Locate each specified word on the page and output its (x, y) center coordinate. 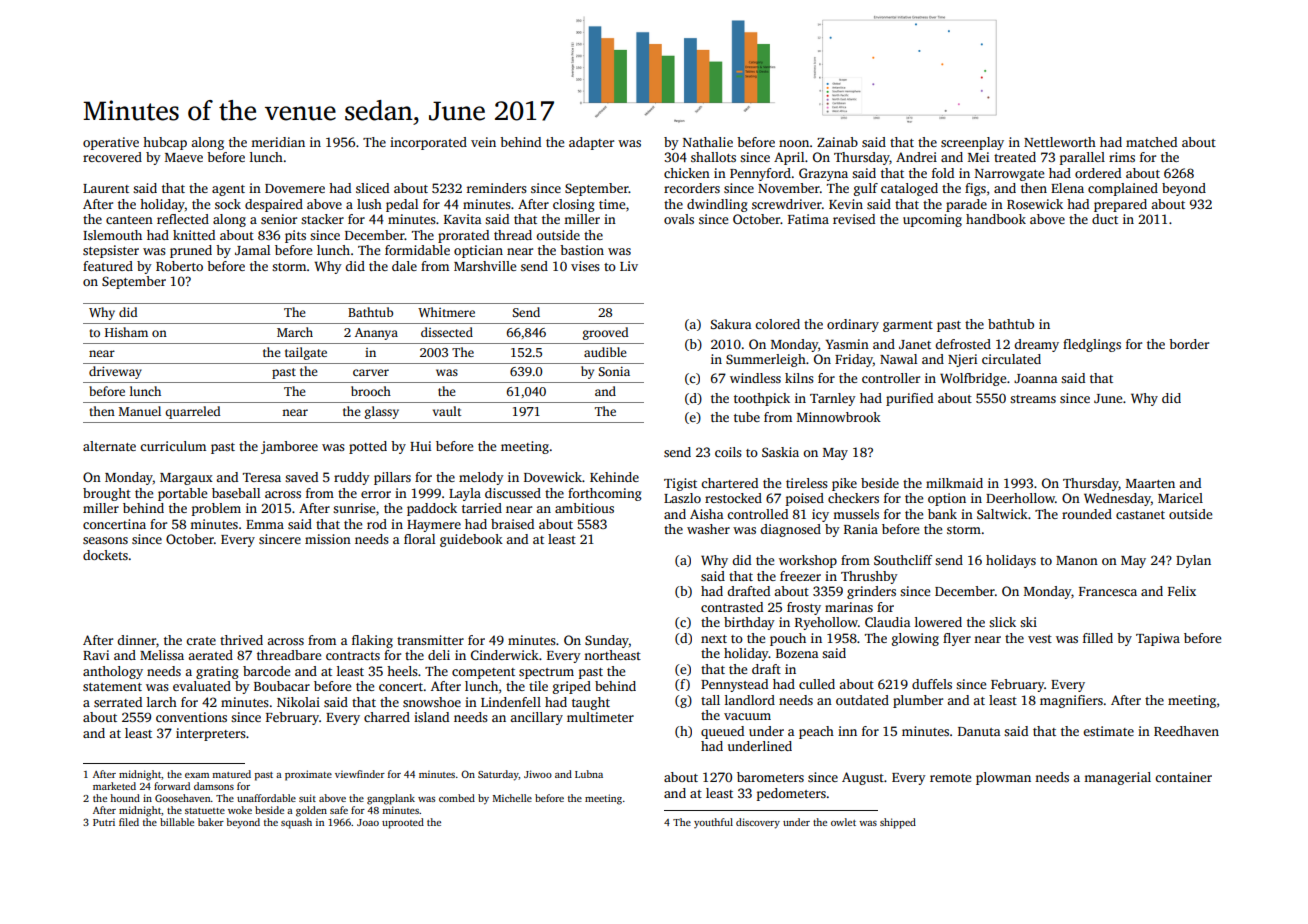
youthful (713, 823)
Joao (368, 822)
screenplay (972, 143)
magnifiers (1071, 701)
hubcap (165, 143)
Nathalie (708, 142)
